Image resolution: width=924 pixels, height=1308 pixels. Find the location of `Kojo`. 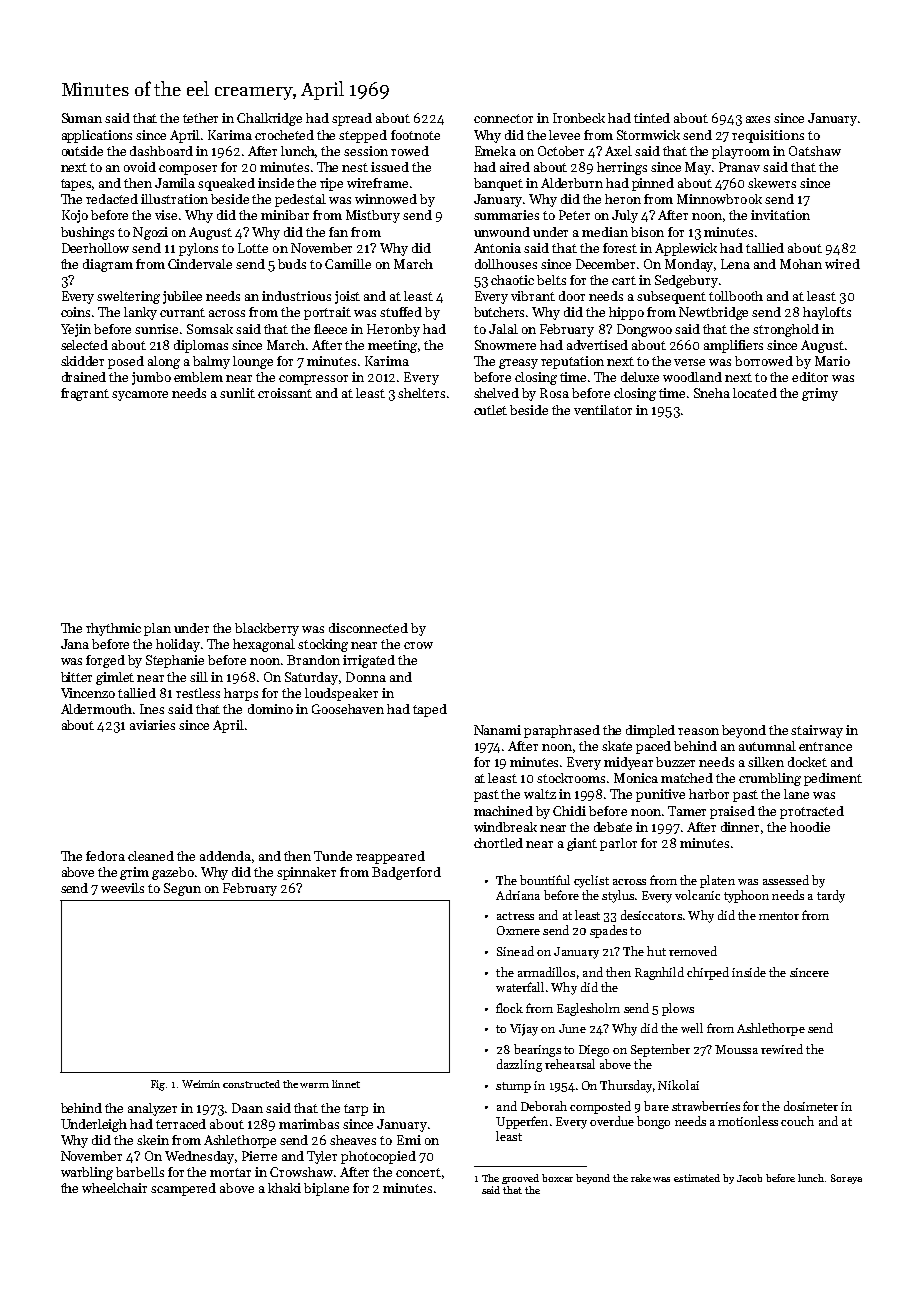

Kojo is located at coordinates (75, 216).
